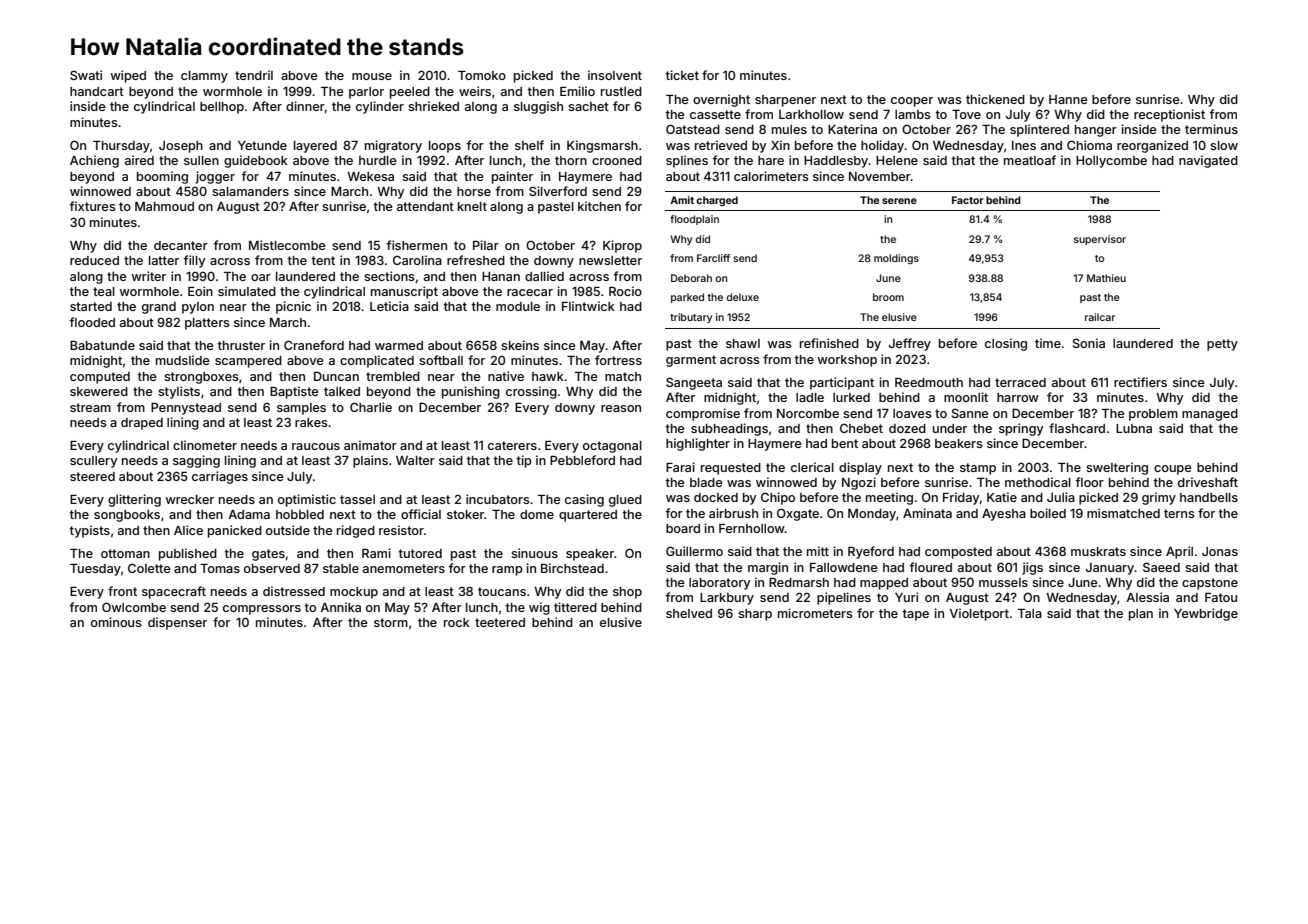 The width and height of the image is (1308, 924). I want to click on incubators, so click(497, 499).
